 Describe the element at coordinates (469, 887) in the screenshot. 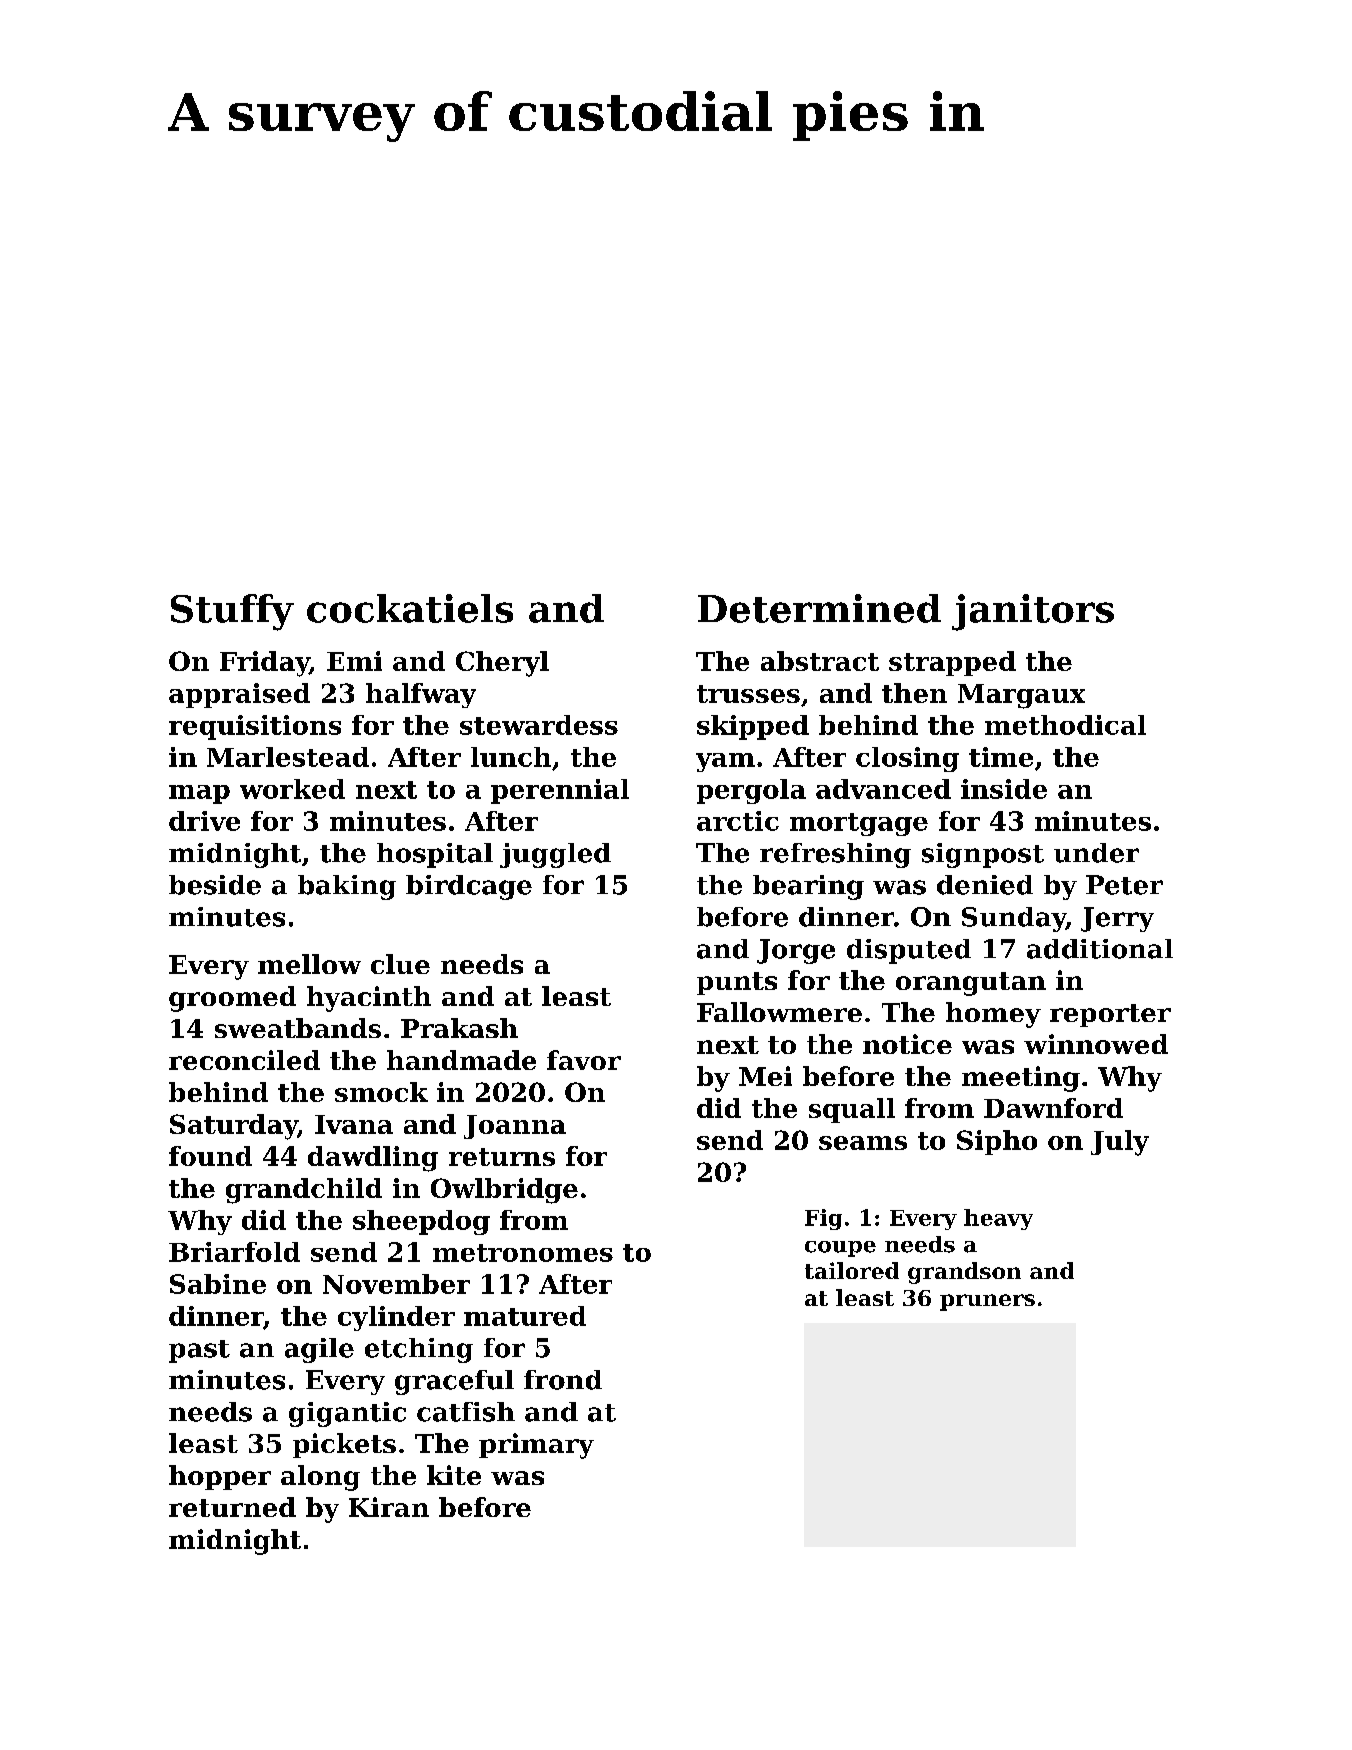

I see `birdcage` at that location.
